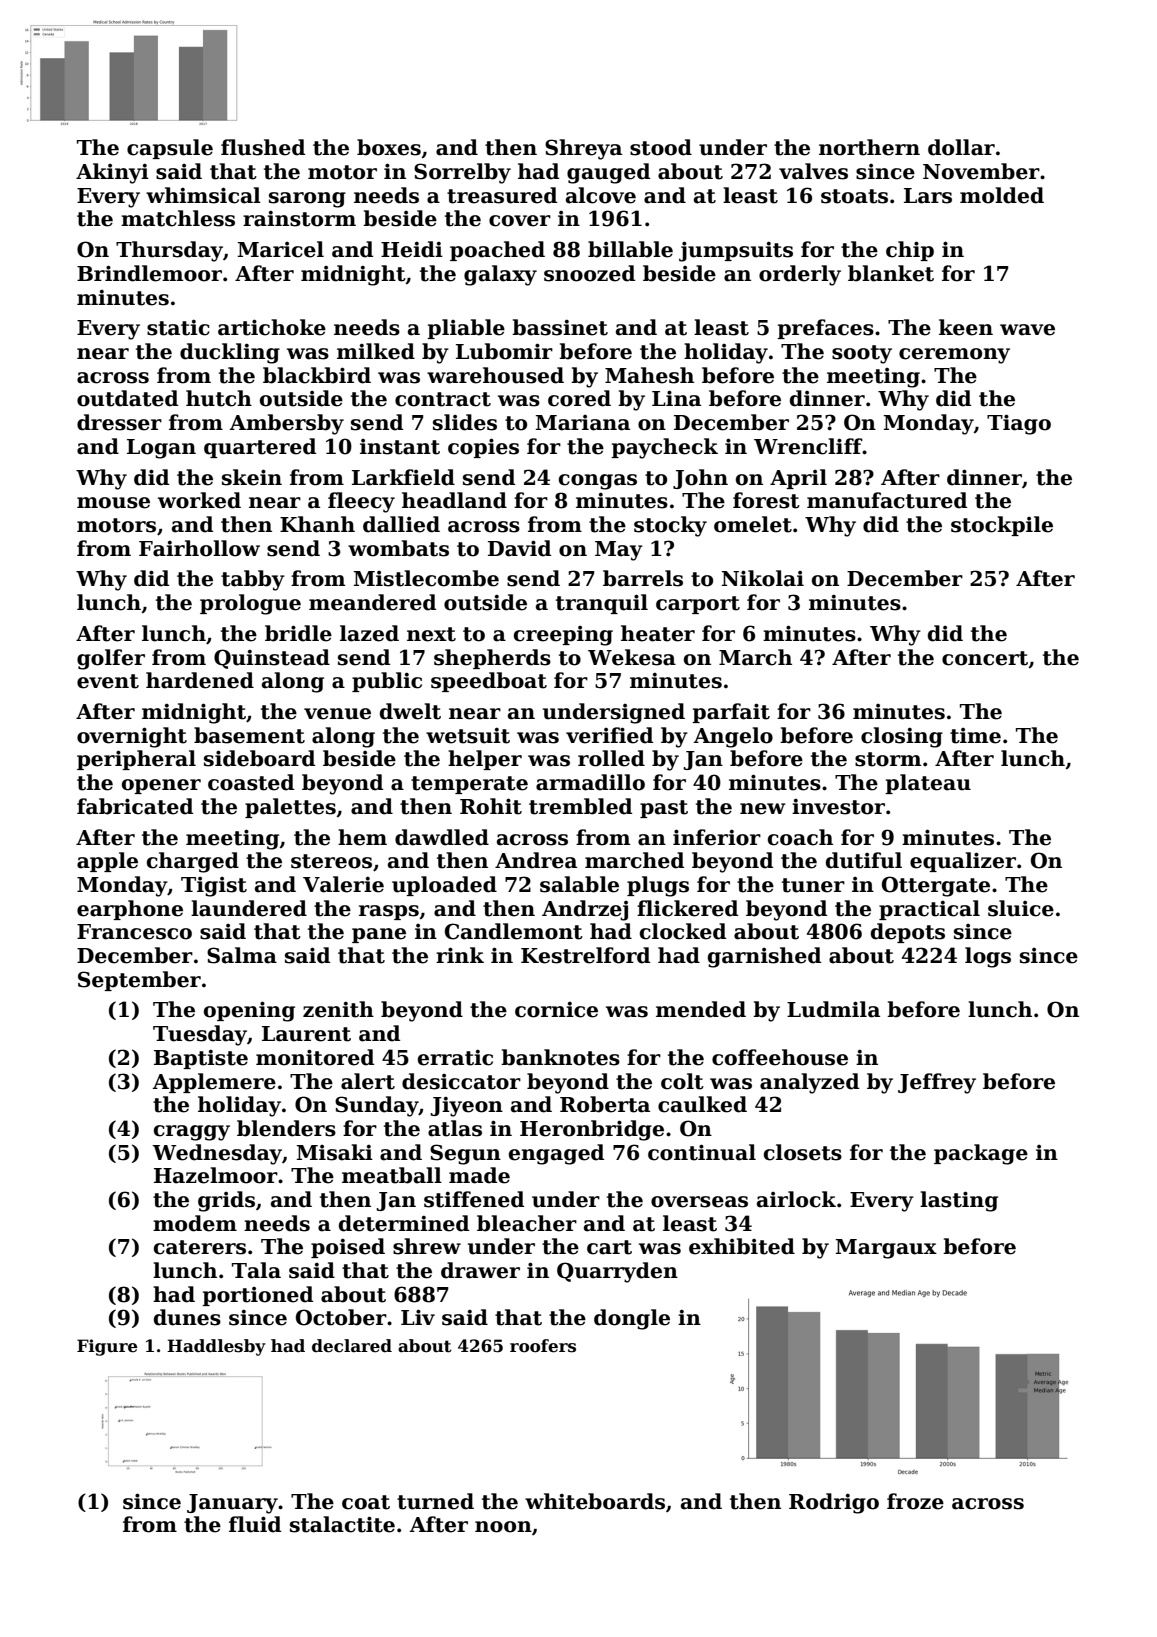  What do you see at coordinates (583, 423) in the screenshot?
I see `Mariana` at bounding box center [583, 423].
